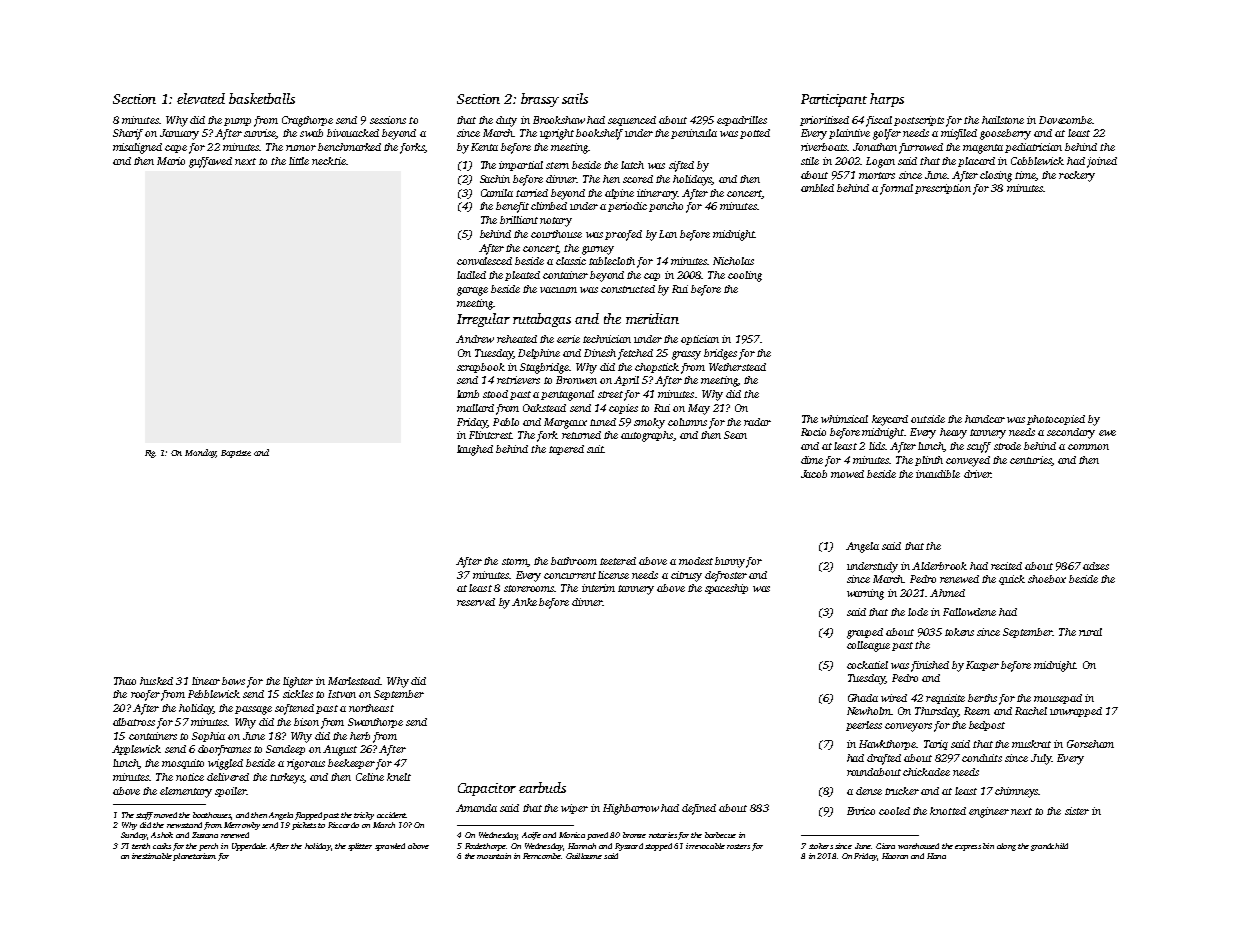 This screenshot has width=1233, height=952. Describe the element at coordinates (575, 98) in the screenshot. I see `sails` at that location.
